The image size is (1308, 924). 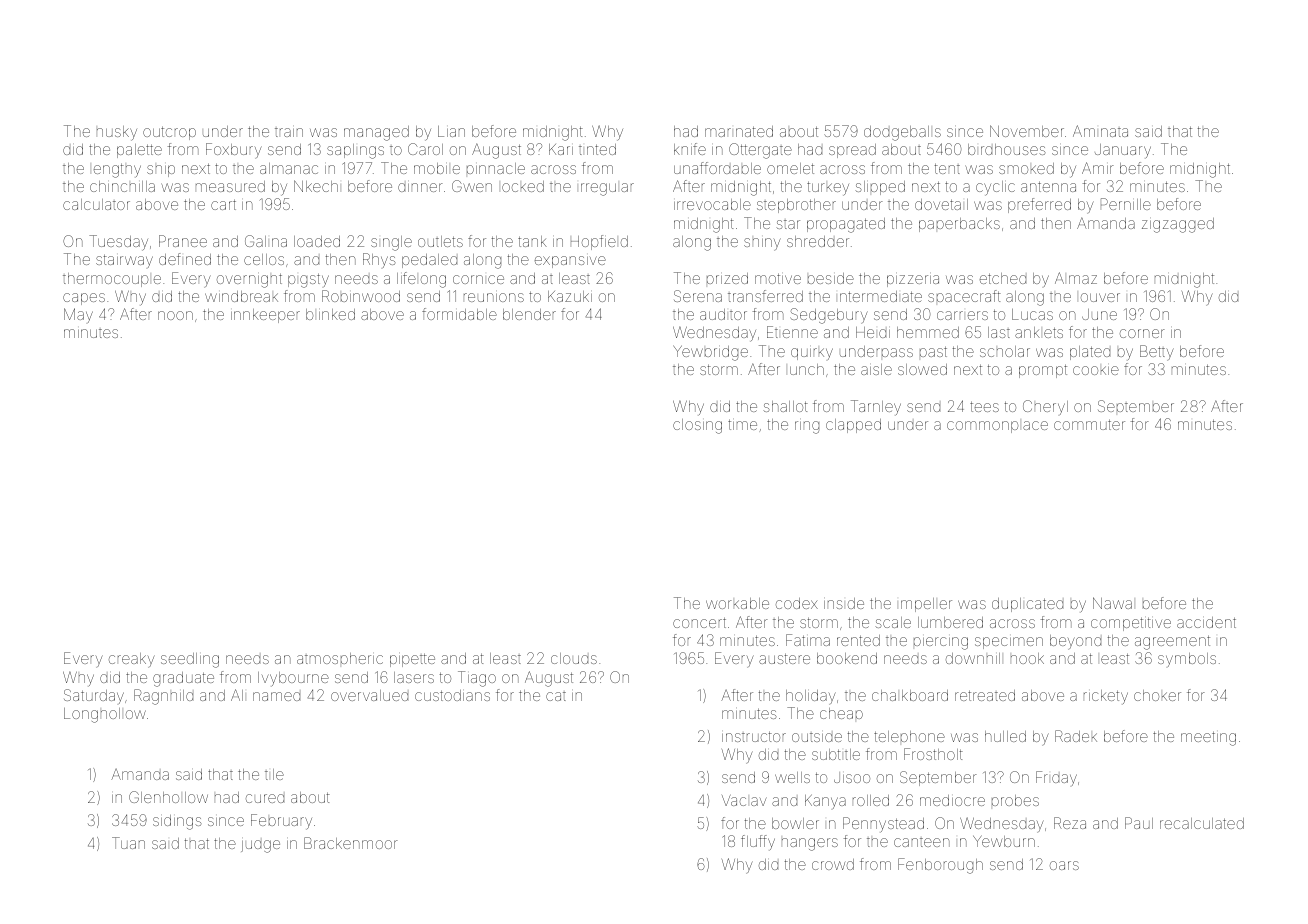 I want to click on judge, so click(x=260, y=846).
